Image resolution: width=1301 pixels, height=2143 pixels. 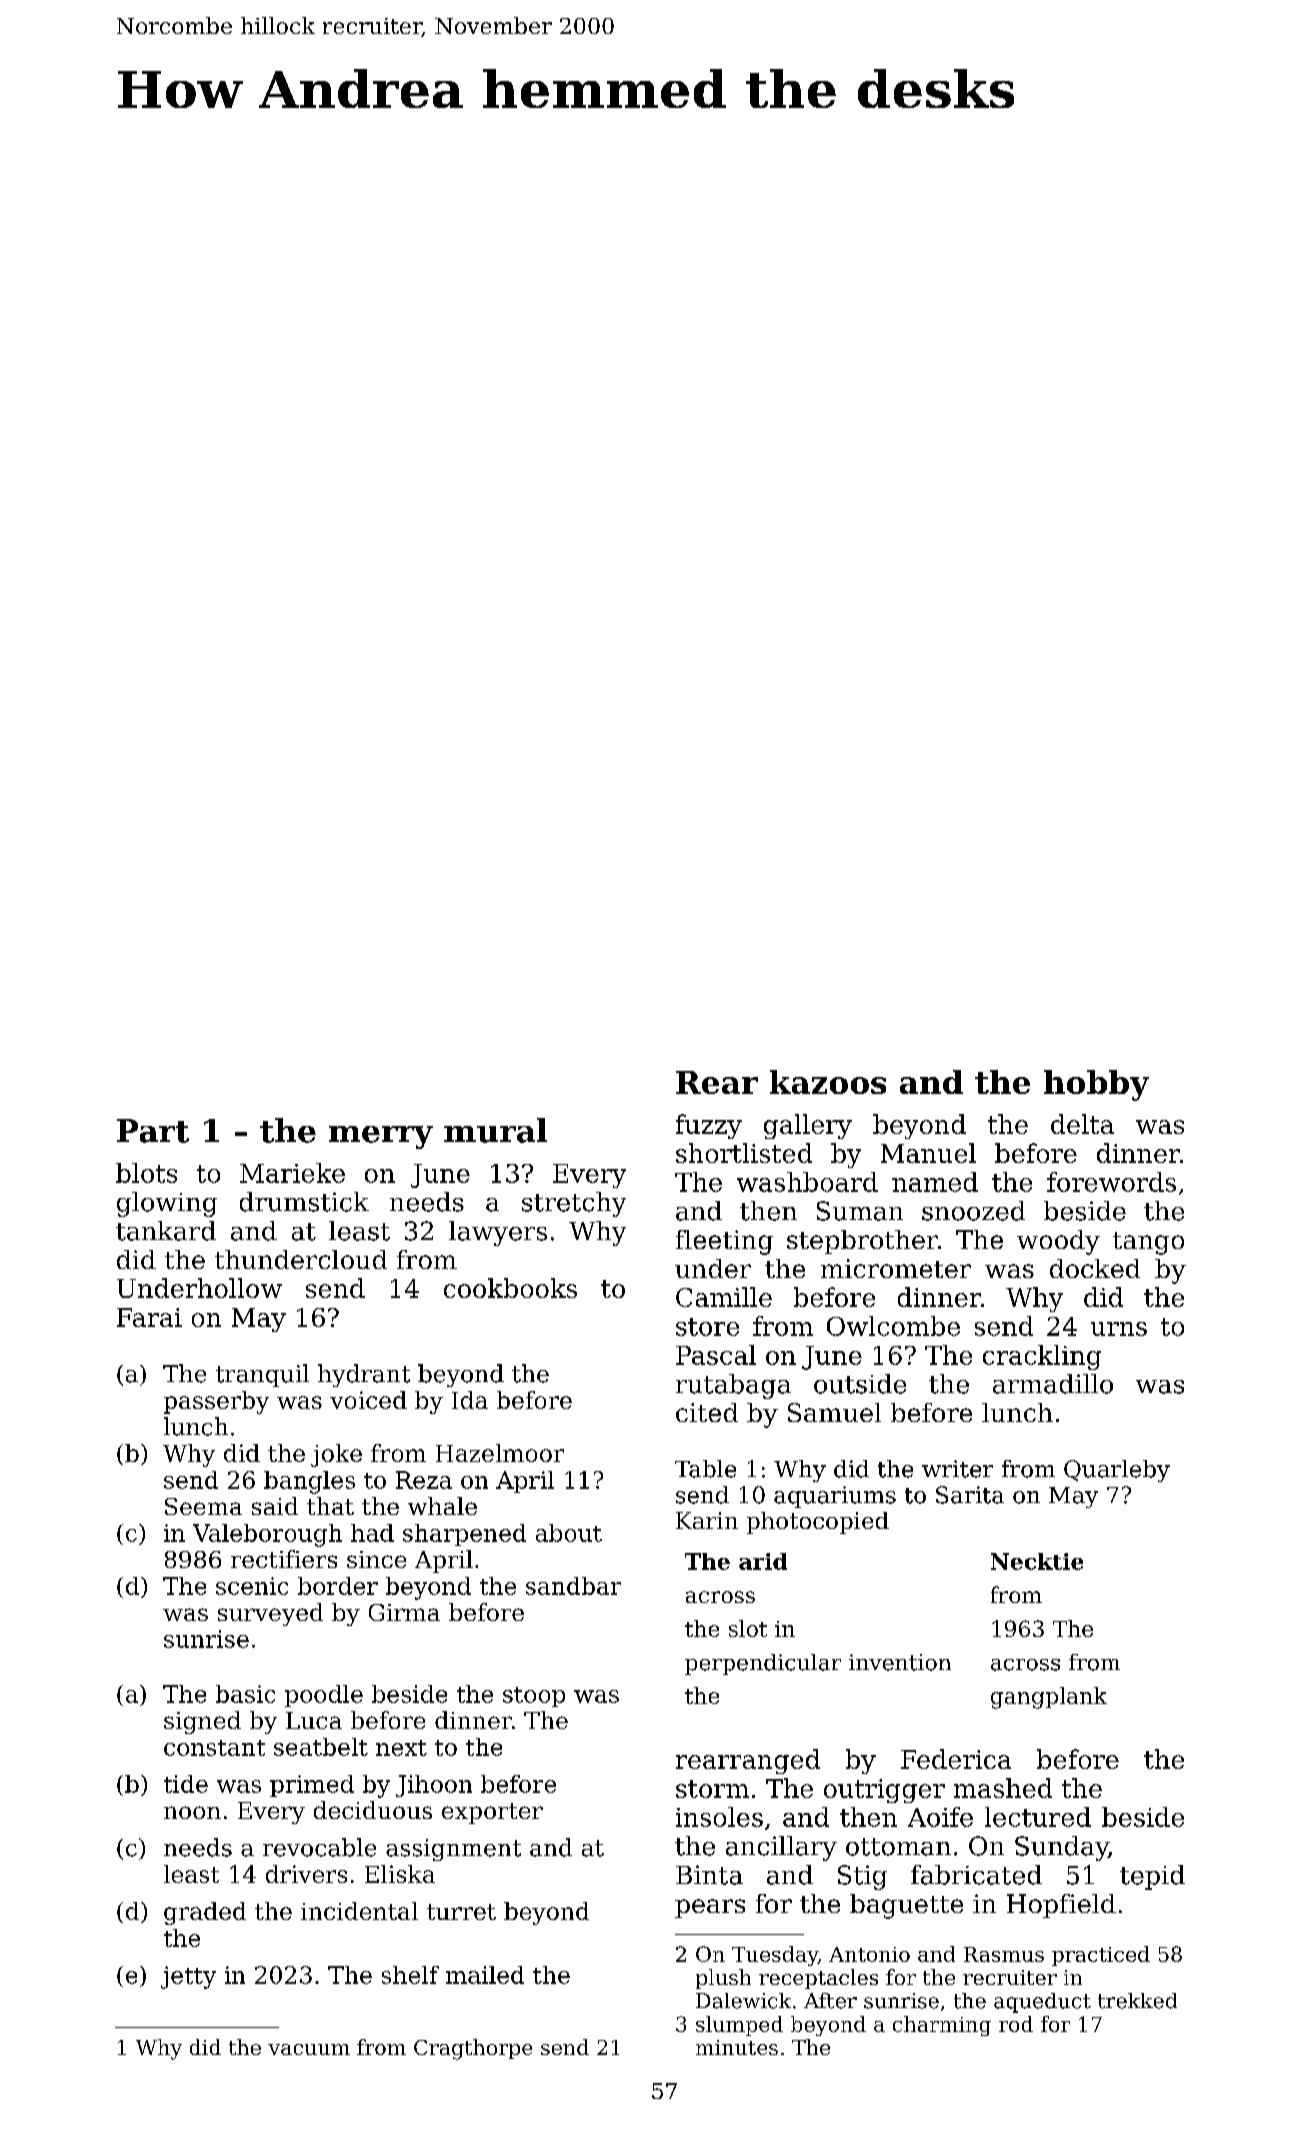 What do you see at coordinates (956, 1759) in the page?
I see `Federica` at bounding box center [956, 1759].
